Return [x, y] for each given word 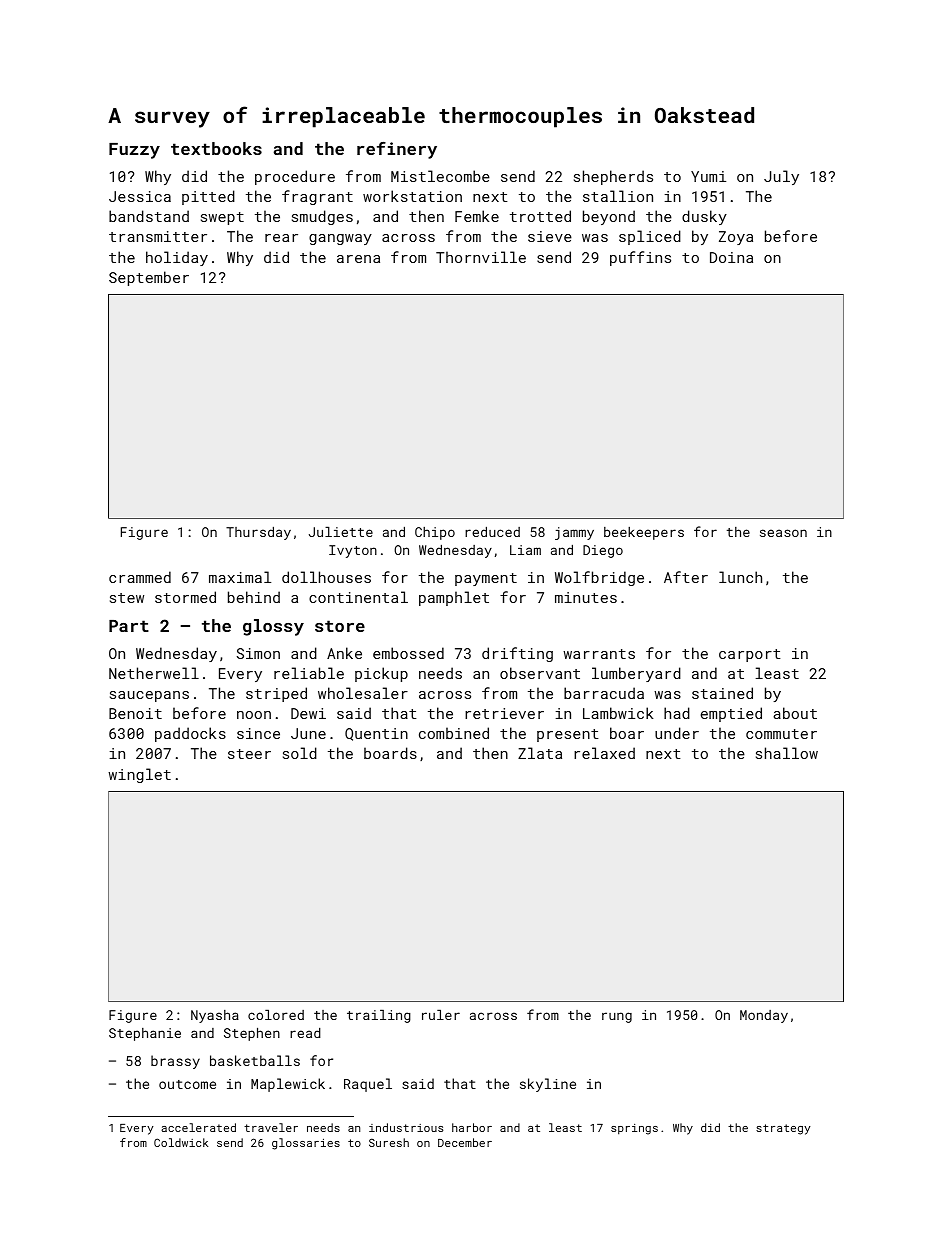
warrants [599, 654]
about [795, 713]
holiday [177, 258]
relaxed [604, 753]
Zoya [736, 238]
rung [617, 1017]
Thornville [481, 257]
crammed [140, 577]
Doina [731, 257]
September [149, 278]
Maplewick [288, 1085]
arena [358, 259]
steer [249, 754]
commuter [781, 734]
